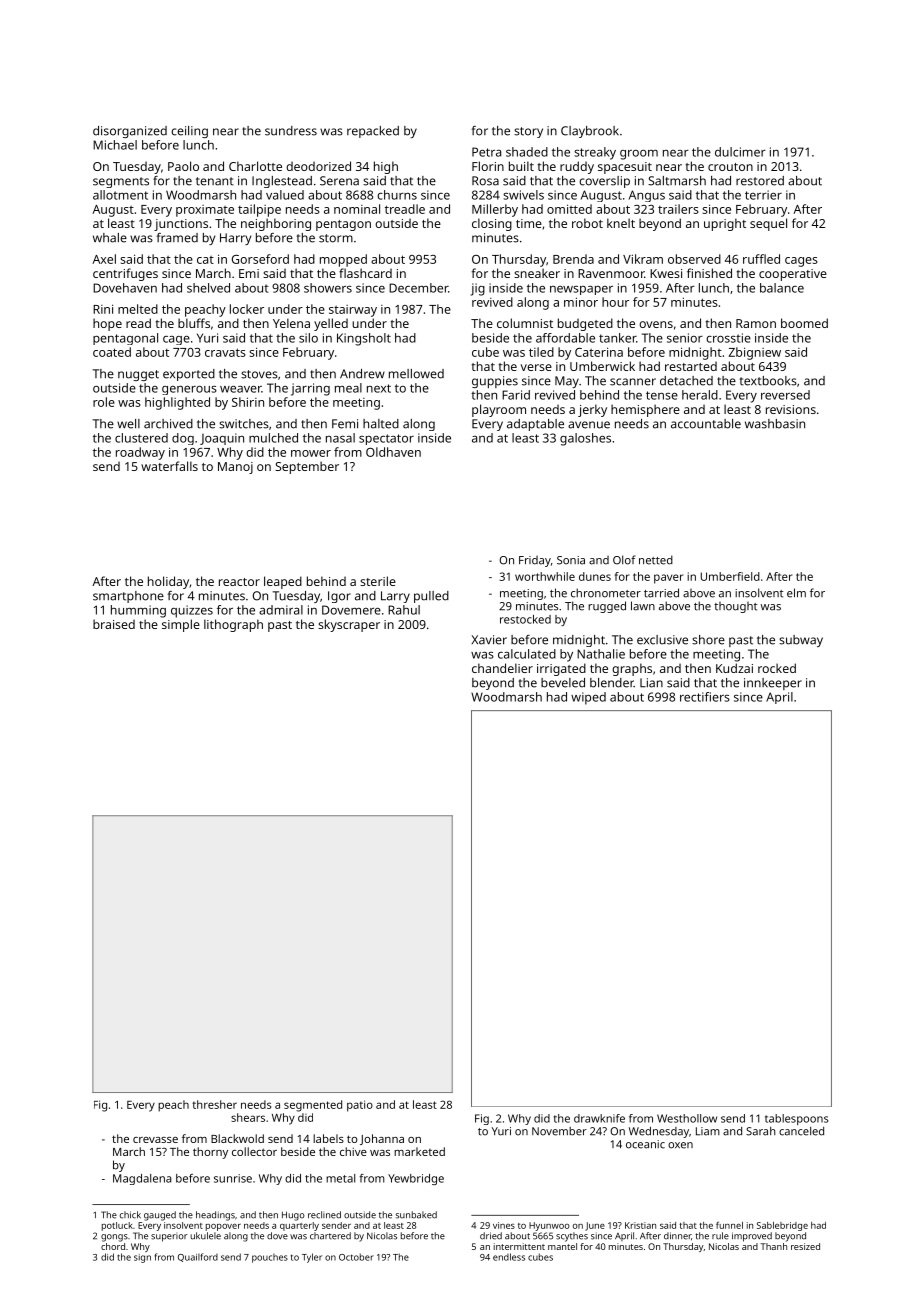  What do you see at coordinates (687, 1118) in the screenshot?
I see `Westhollow` at bounding box center [687, 1118].
